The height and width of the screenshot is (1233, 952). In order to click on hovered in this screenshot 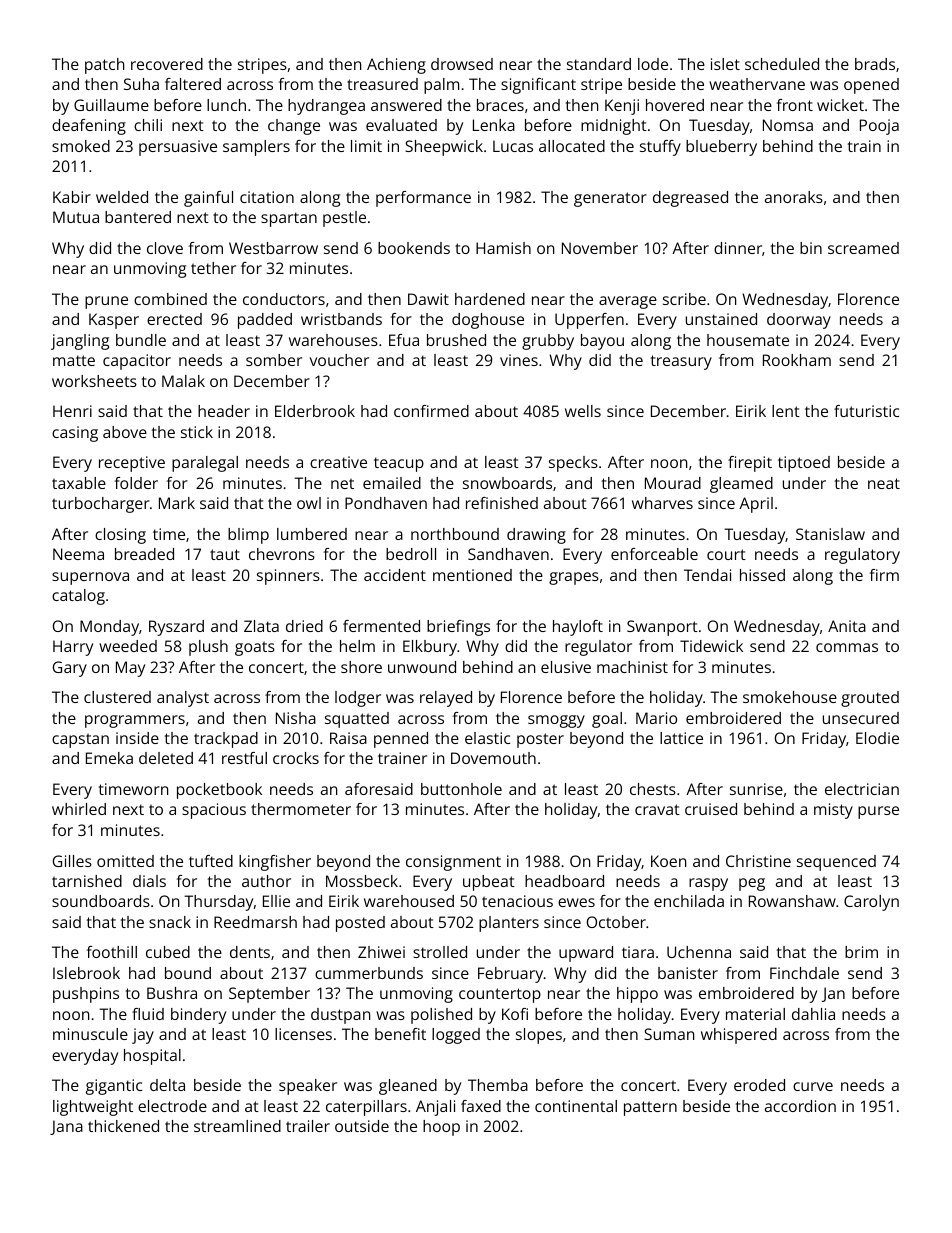, I will do `click(675, 105)`.
